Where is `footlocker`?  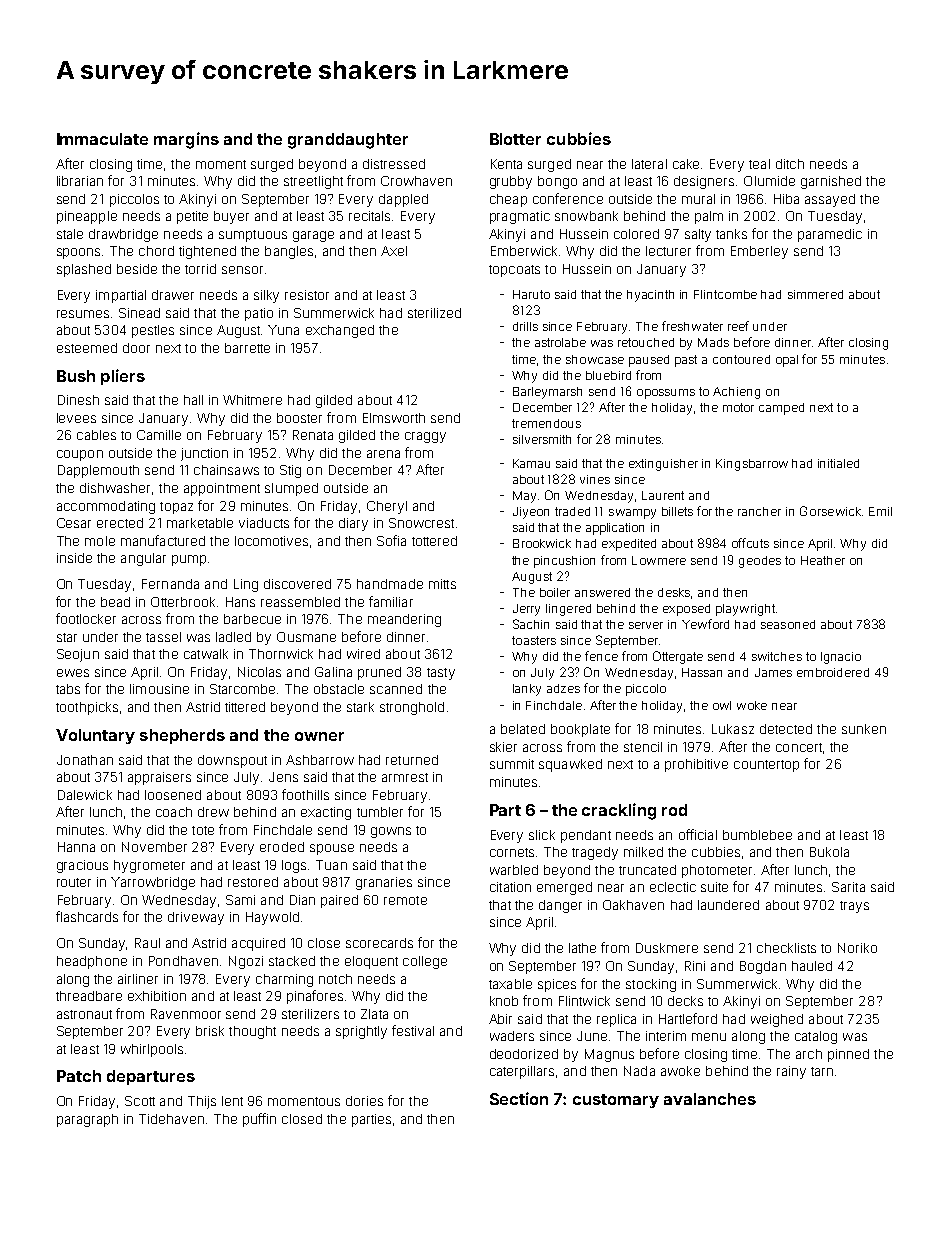
footlocker is located at coordinates (86, 618).
